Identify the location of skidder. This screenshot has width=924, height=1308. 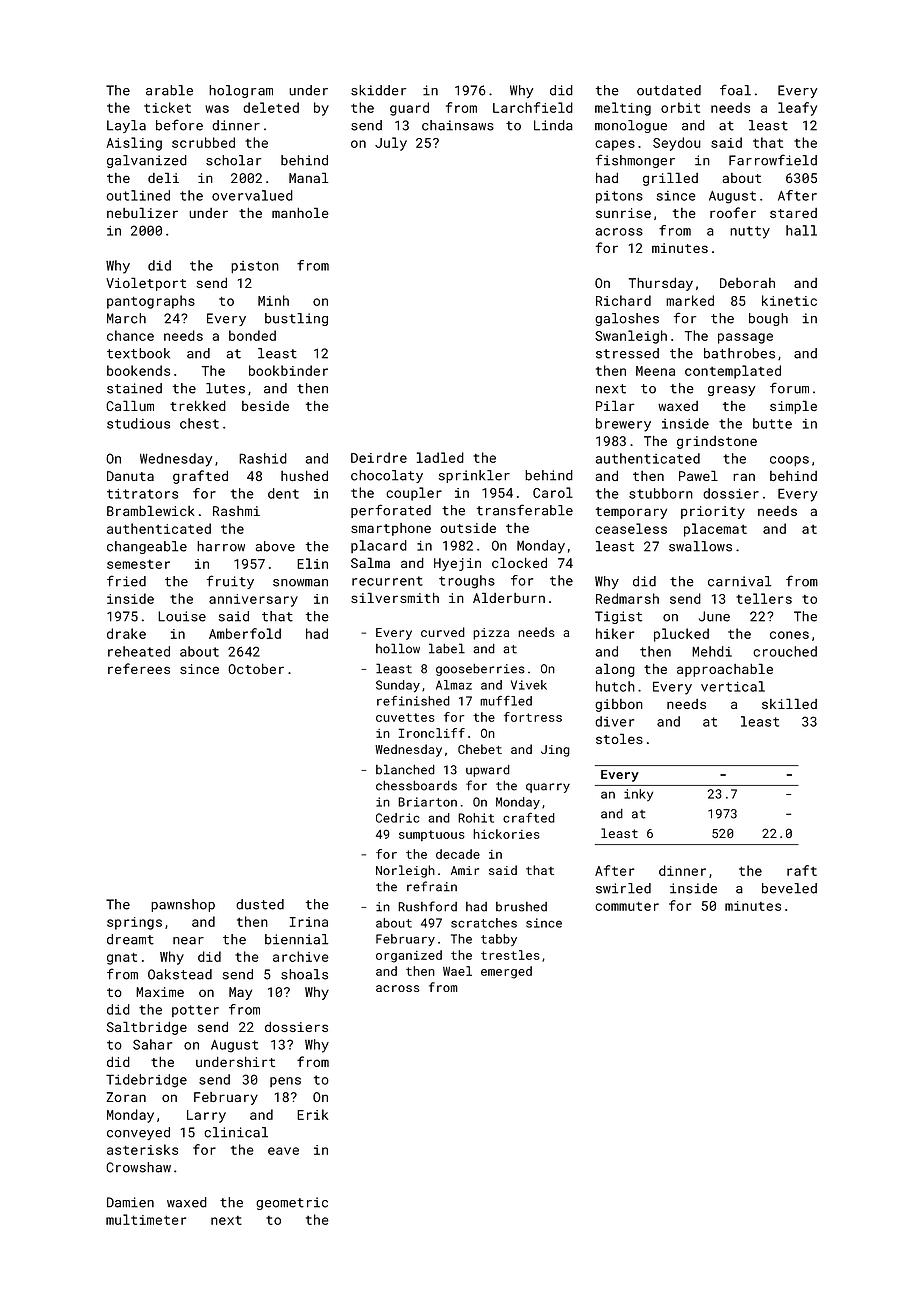
(379, 90).
